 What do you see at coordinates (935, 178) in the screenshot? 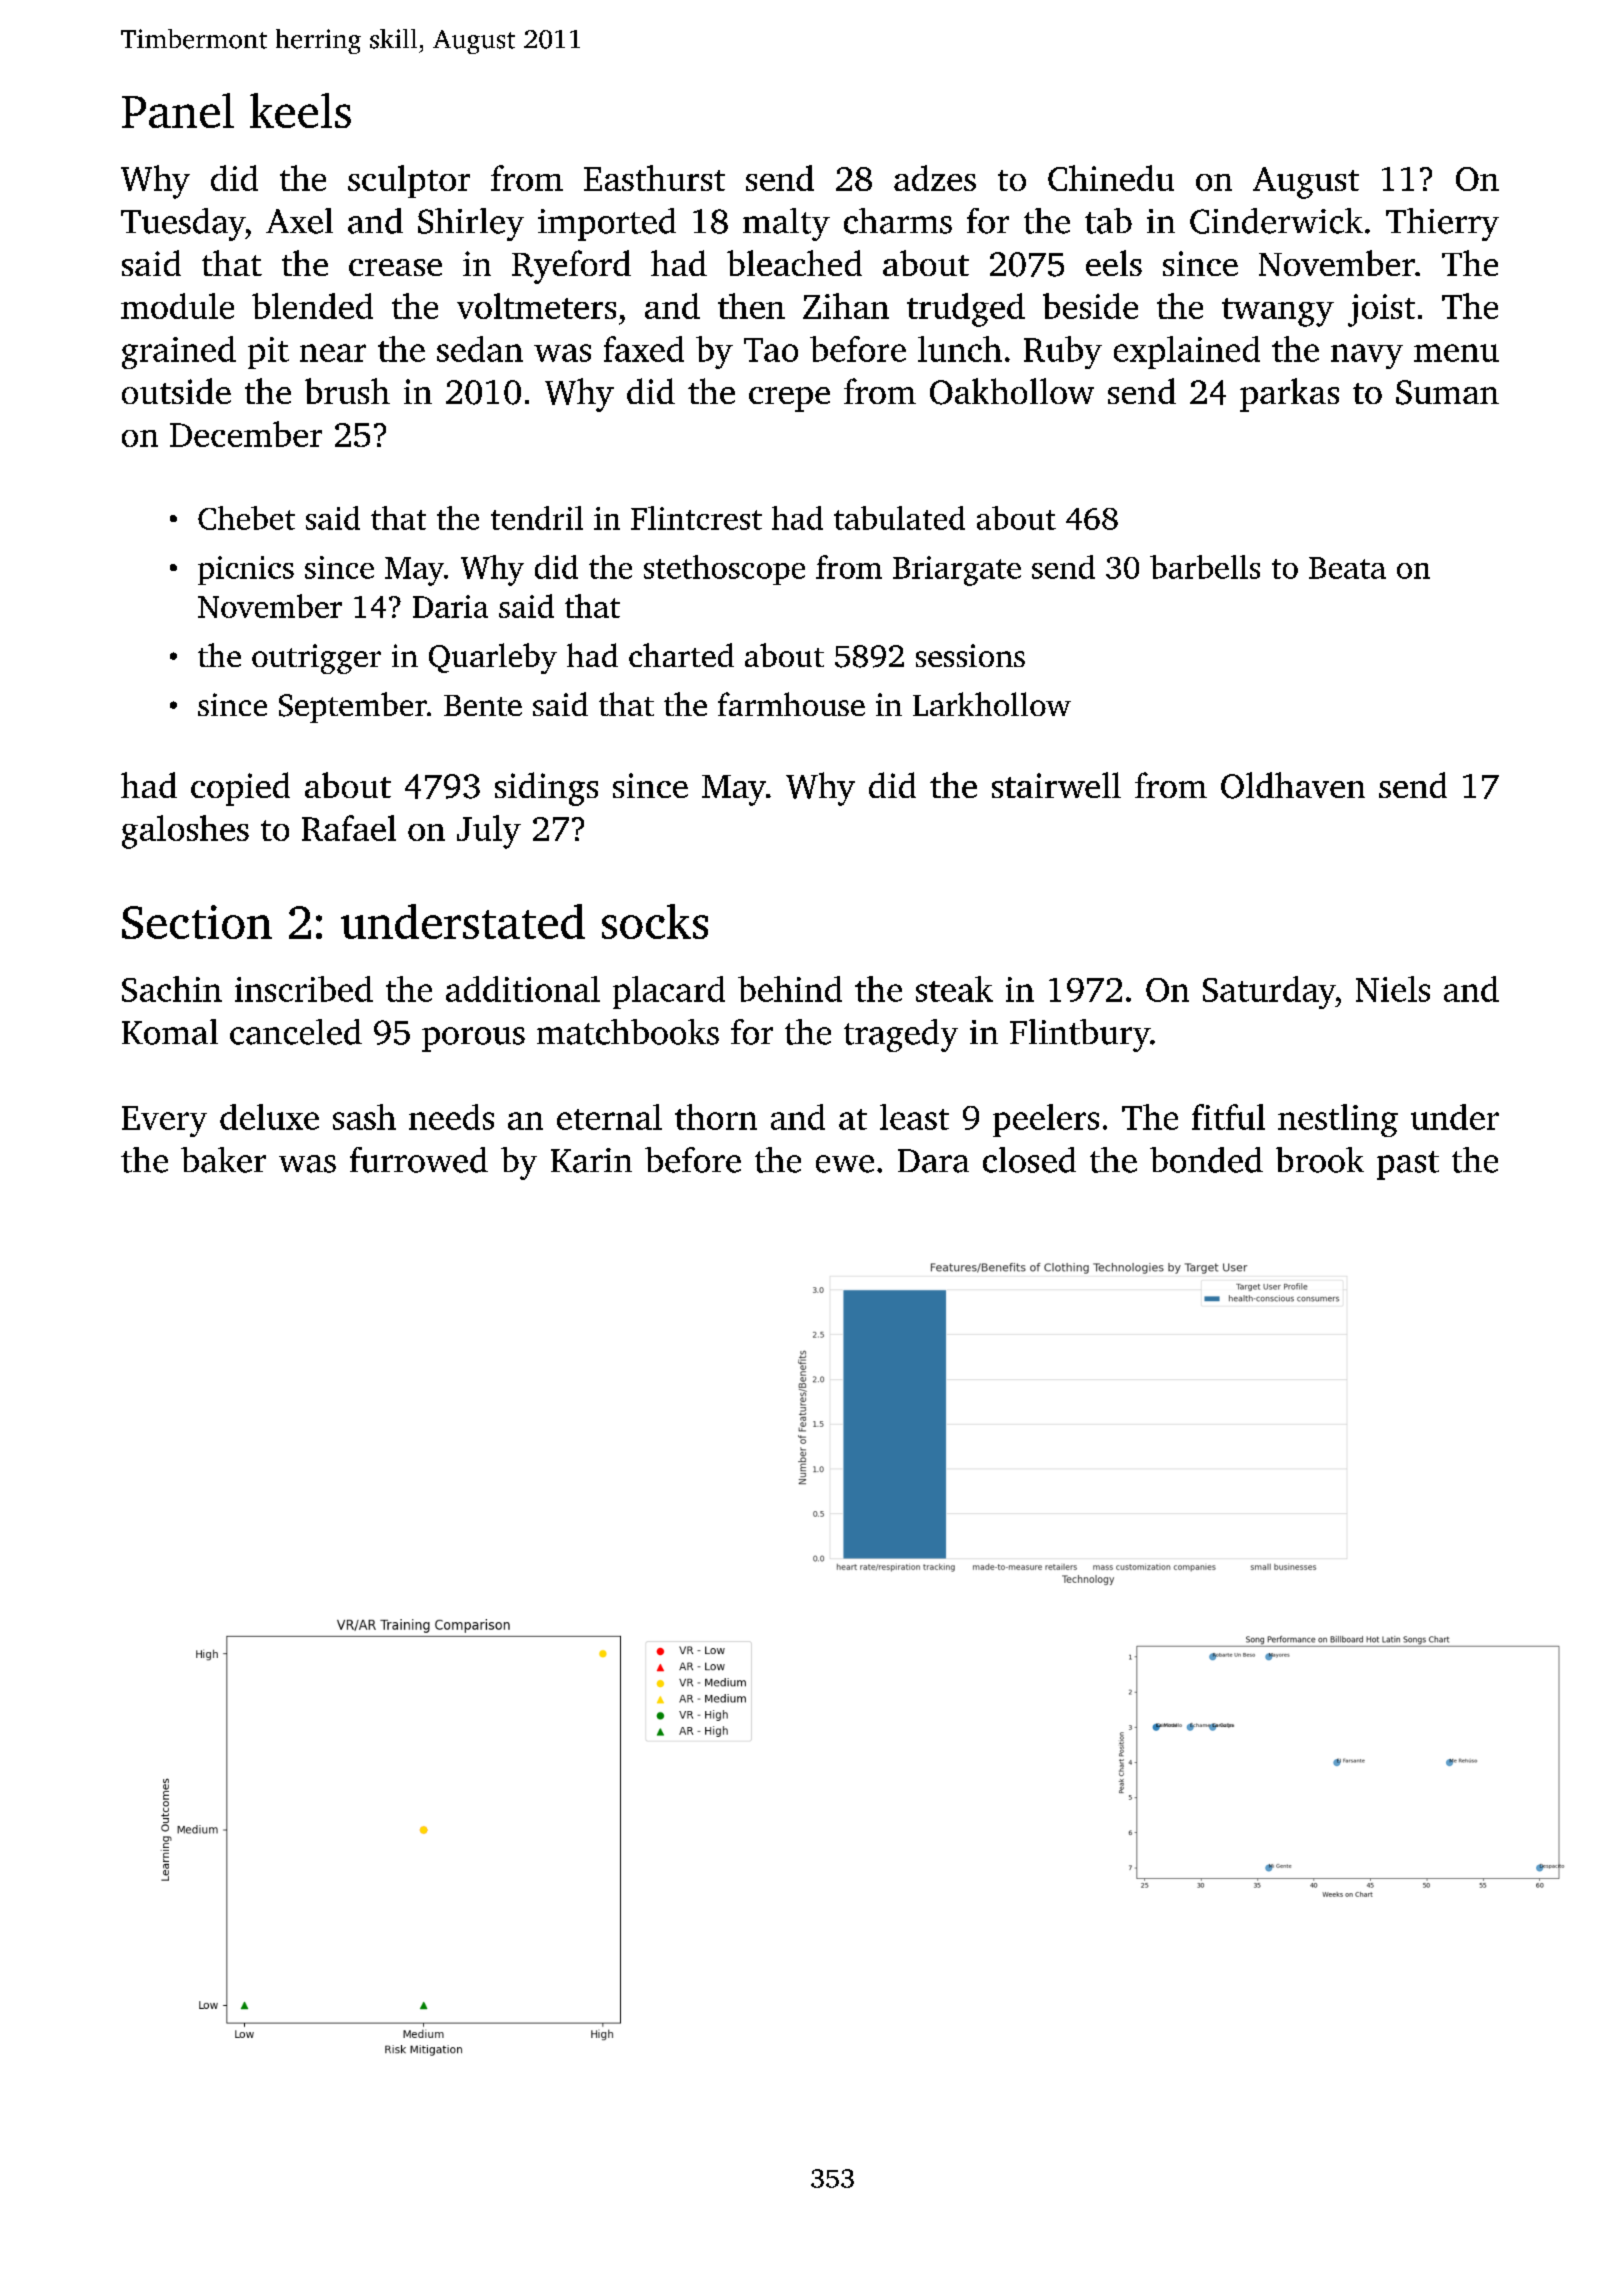
I see `adzes` at bounding box center [935, 178].
